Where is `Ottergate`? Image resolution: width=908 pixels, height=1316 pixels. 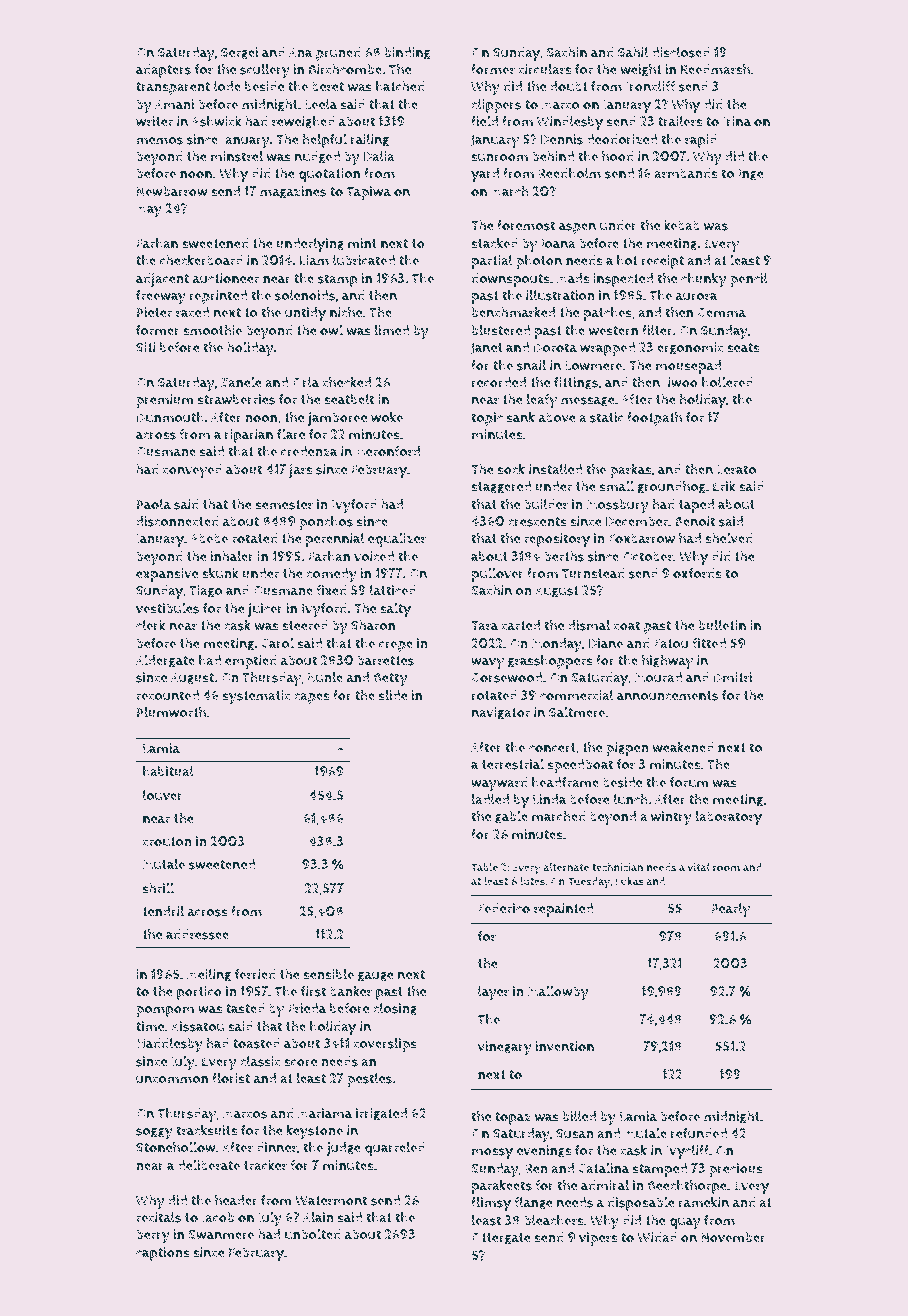
Ottergate is located at coordinates (501, 1239).
